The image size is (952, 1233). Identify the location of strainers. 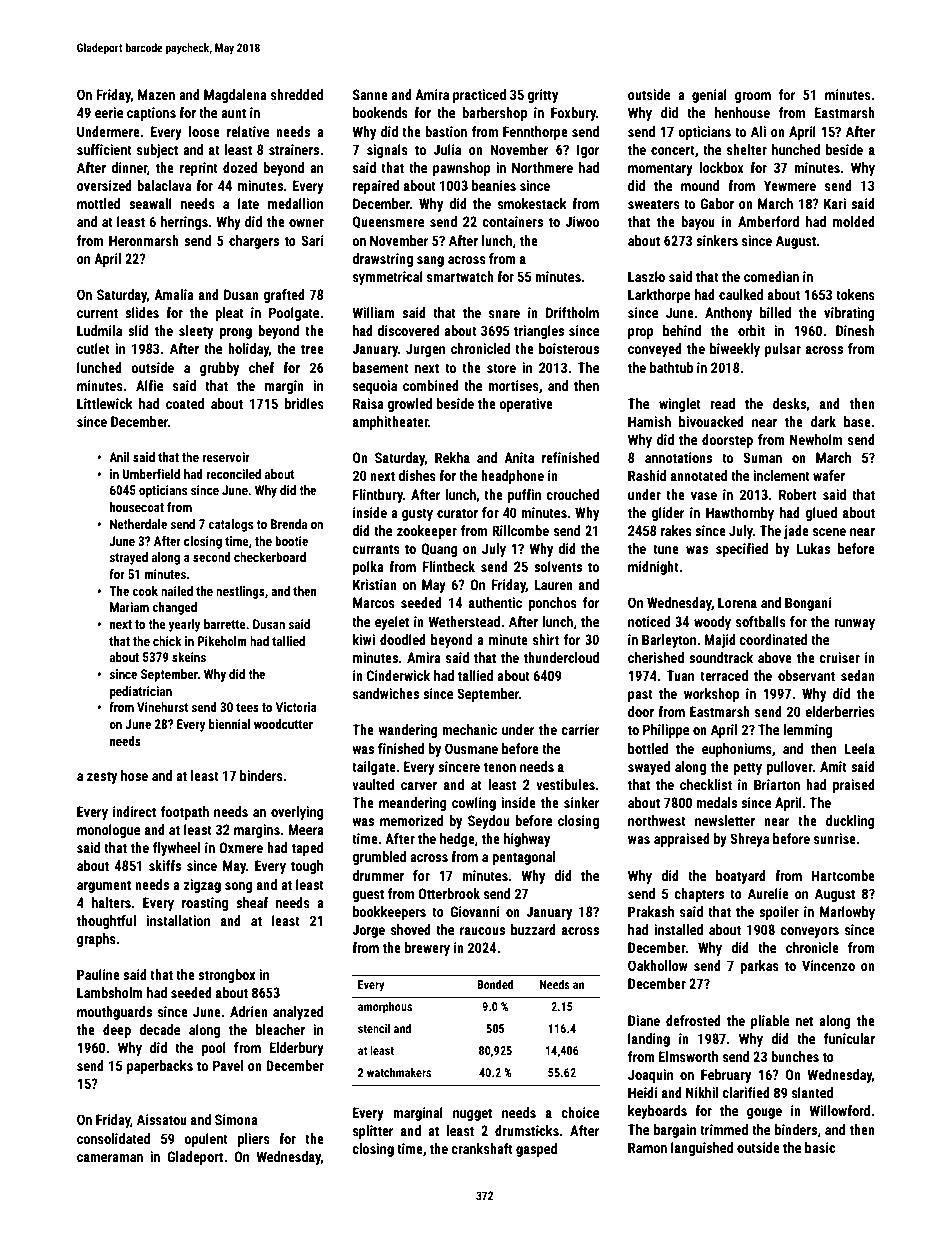
(294, 149).
